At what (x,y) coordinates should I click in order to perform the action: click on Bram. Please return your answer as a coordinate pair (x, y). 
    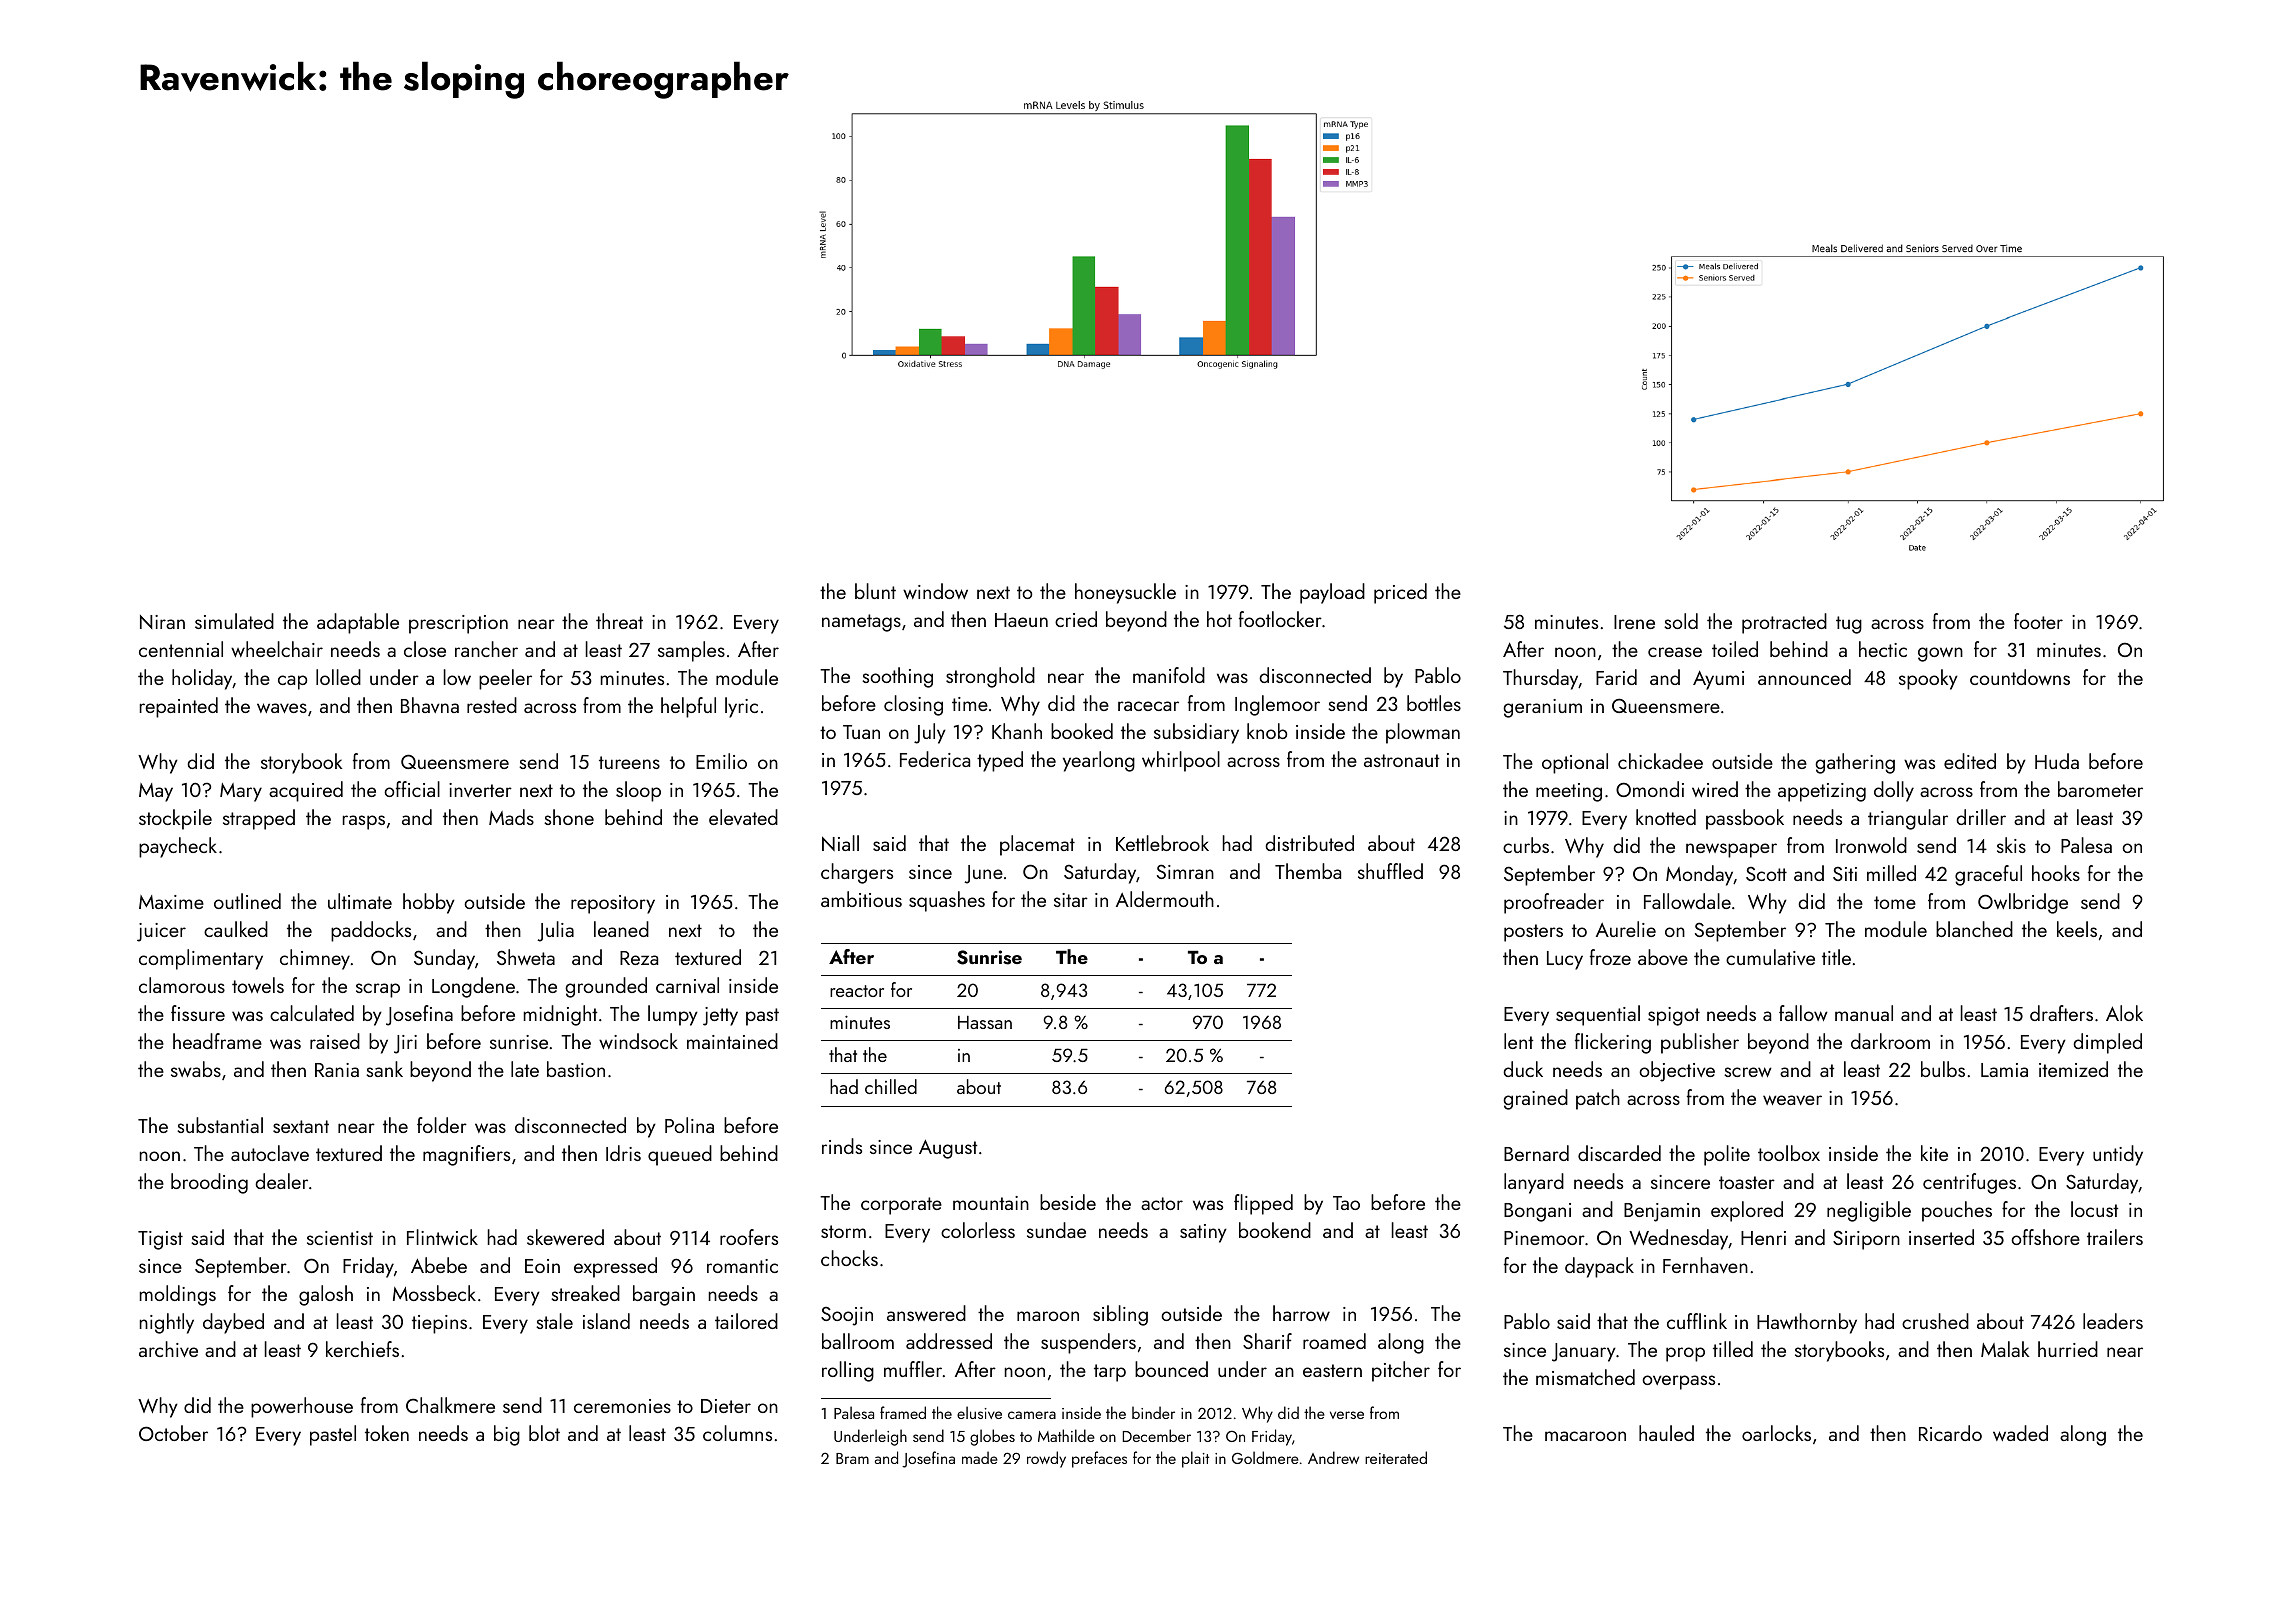
    Looking at the image, I should click on (852, 1458).
